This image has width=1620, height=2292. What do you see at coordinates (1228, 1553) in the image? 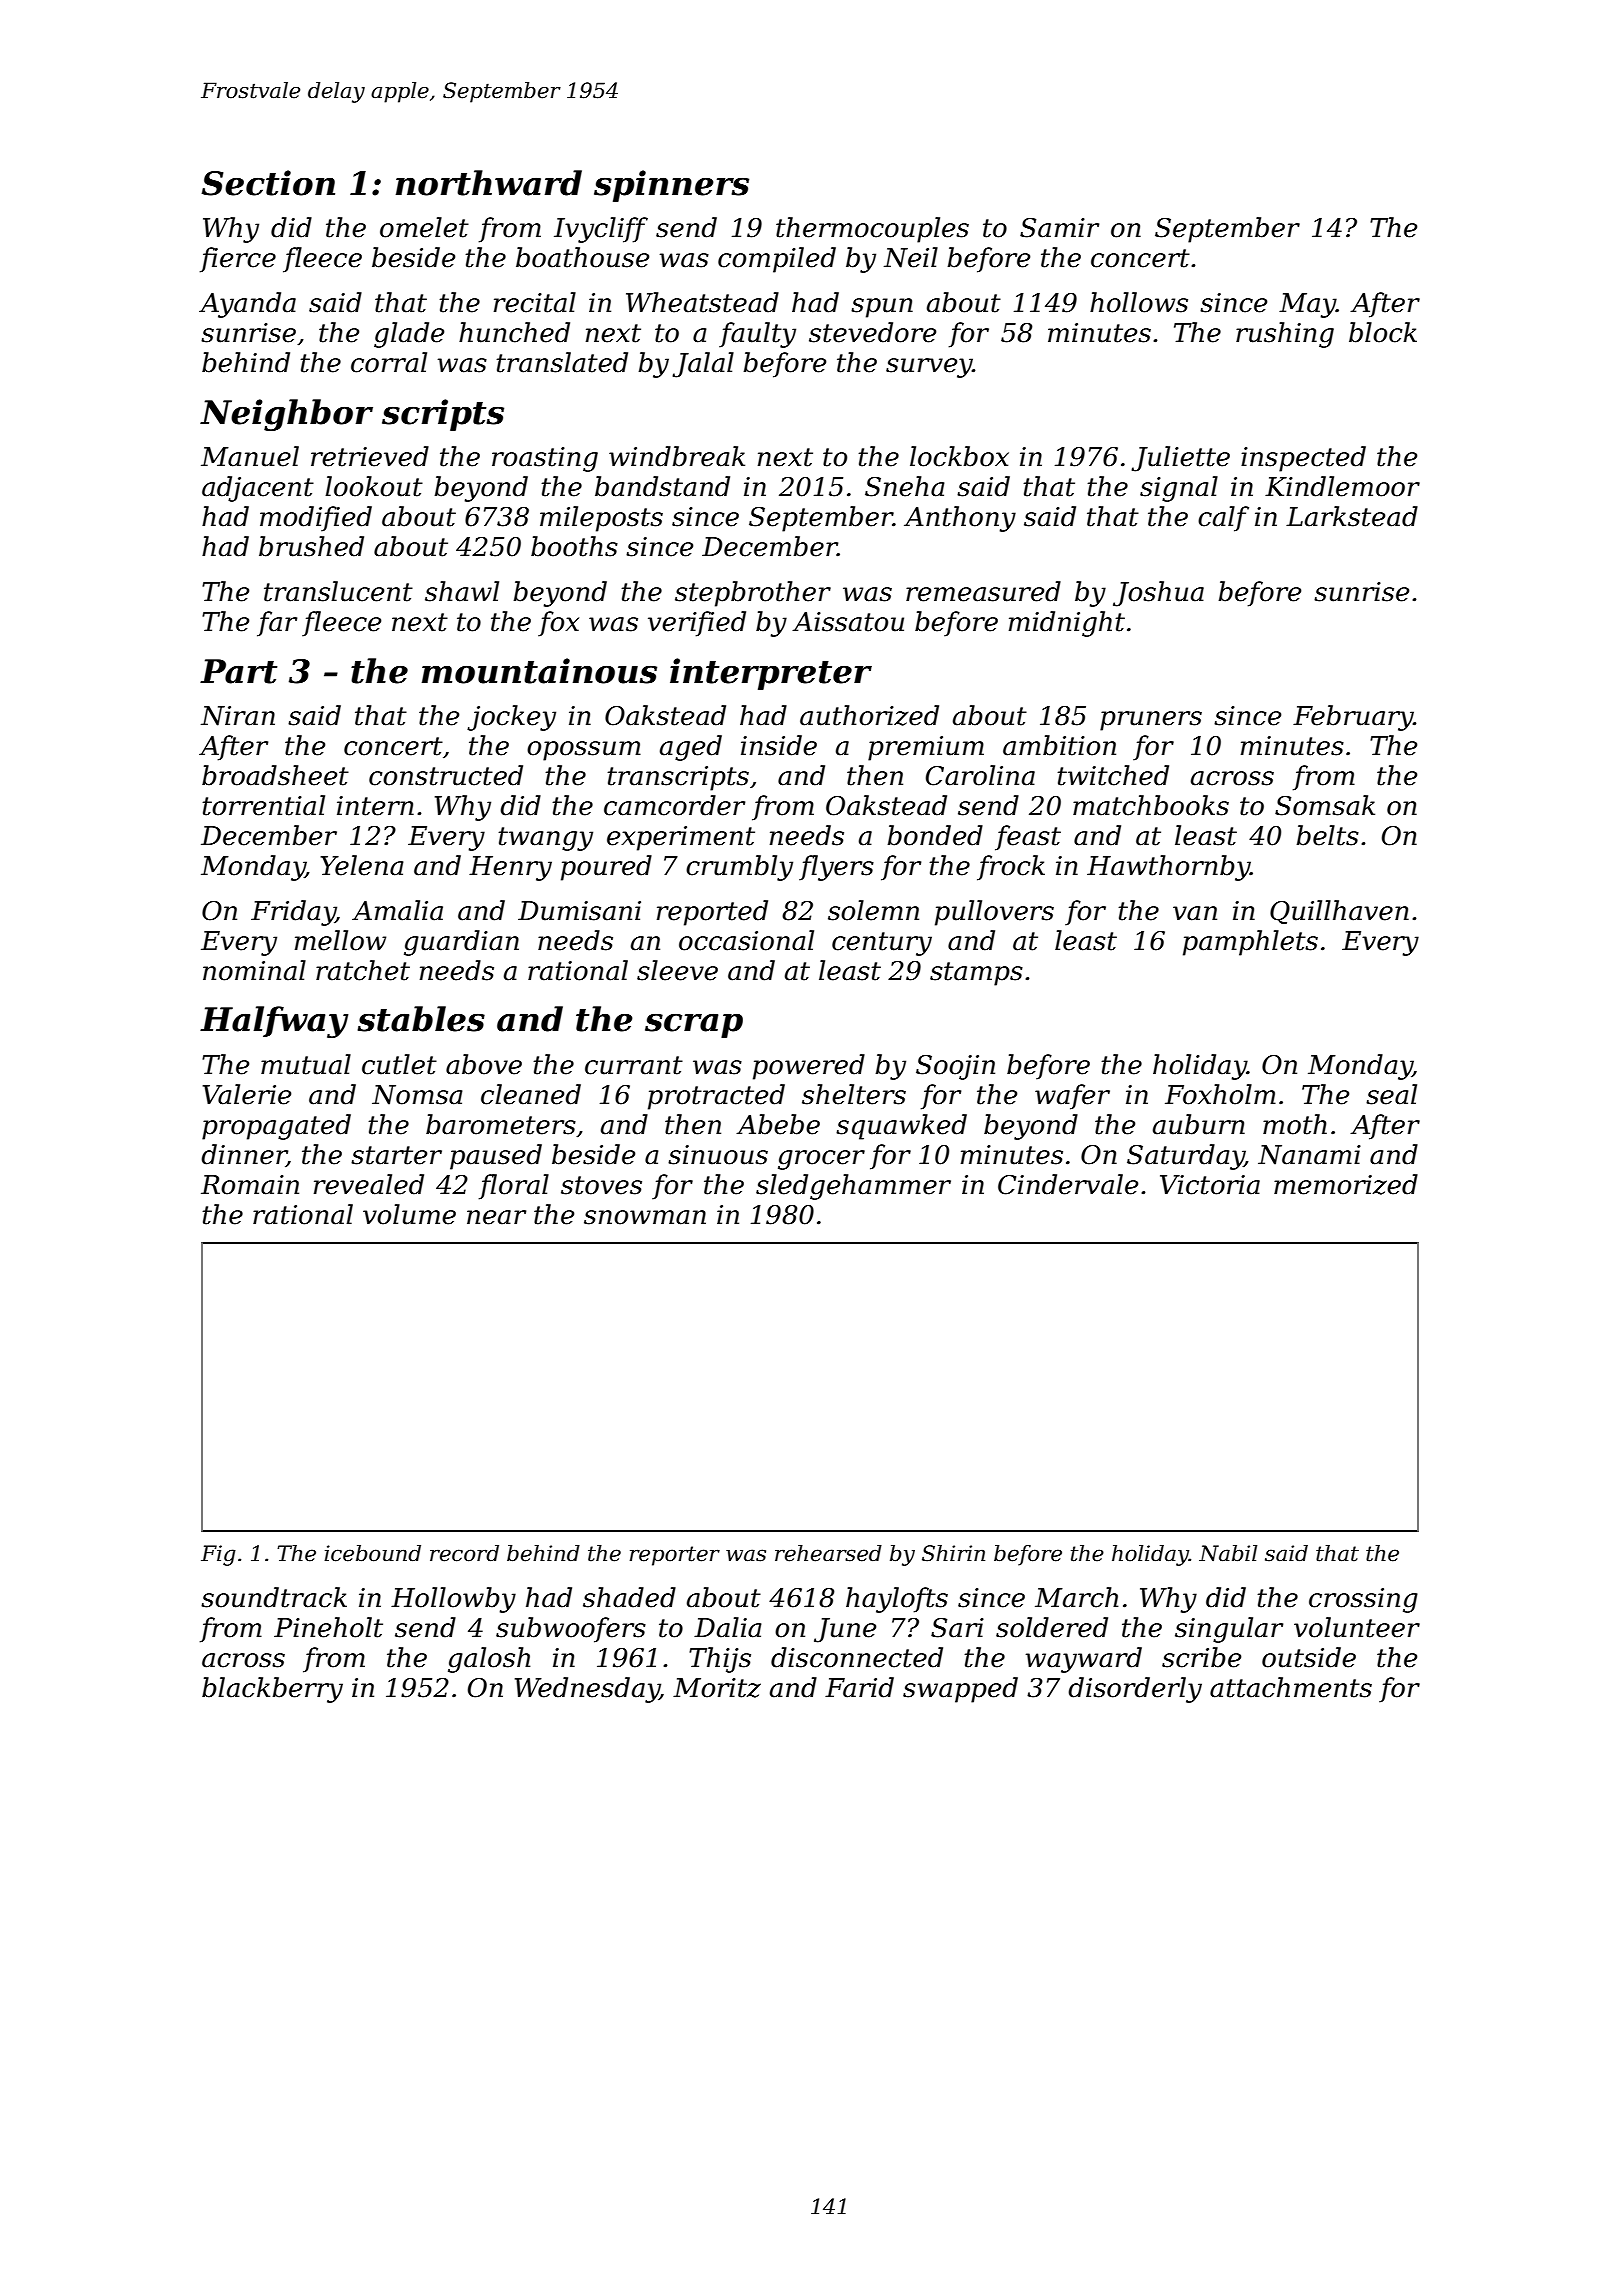
I see `Nabil` at bounding box center [1228, 1553].
